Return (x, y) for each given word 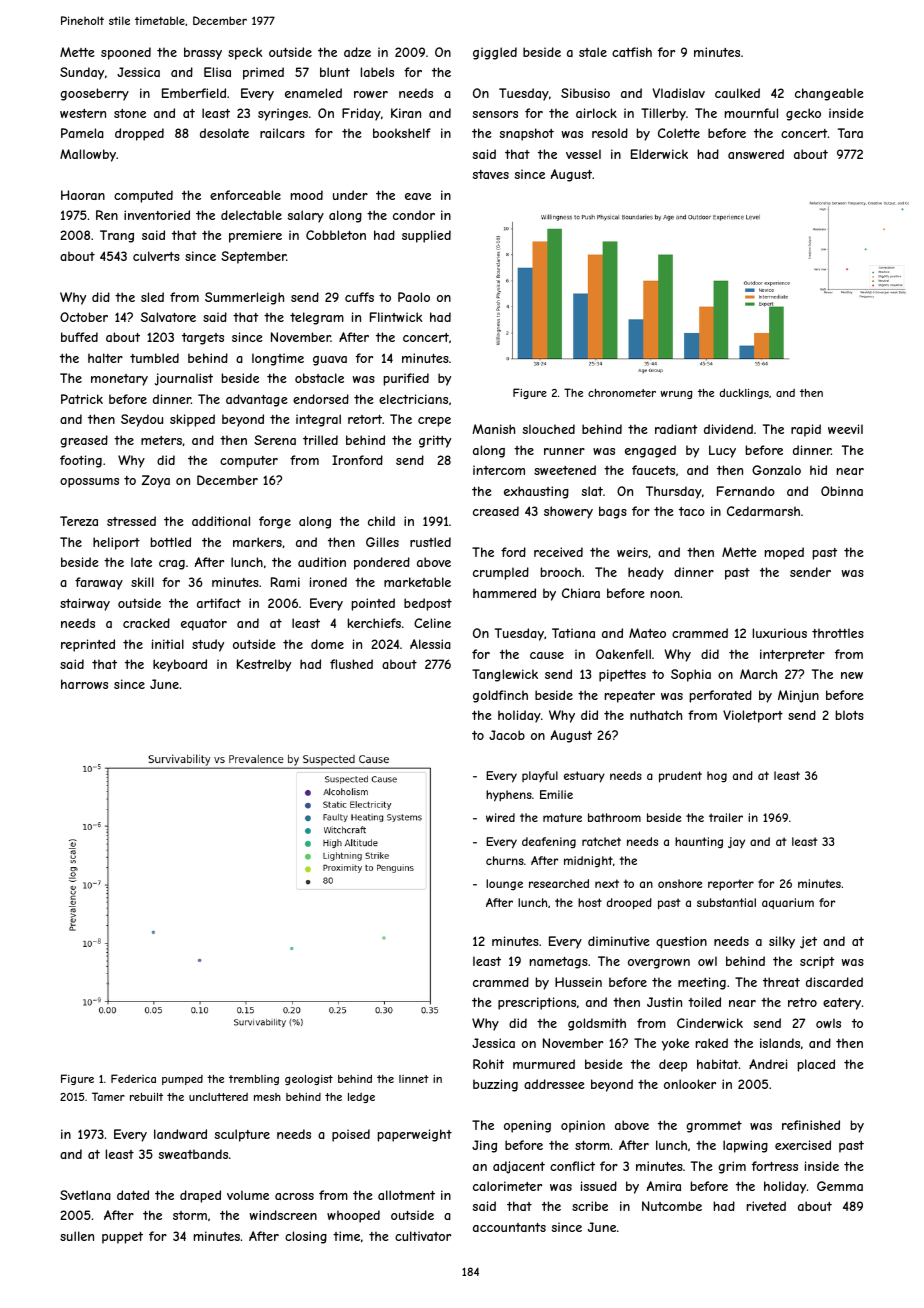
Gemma (840, 1186)
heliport (116, 543)
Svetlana (85, 1195)
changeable (829, 94)
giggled (495, 53)
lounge (504, 884)
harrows (84, 684)
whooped (353, 1216)
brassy (203, 53)
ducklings (744, 393)
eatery (842, 1004)
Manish (493, 429)
